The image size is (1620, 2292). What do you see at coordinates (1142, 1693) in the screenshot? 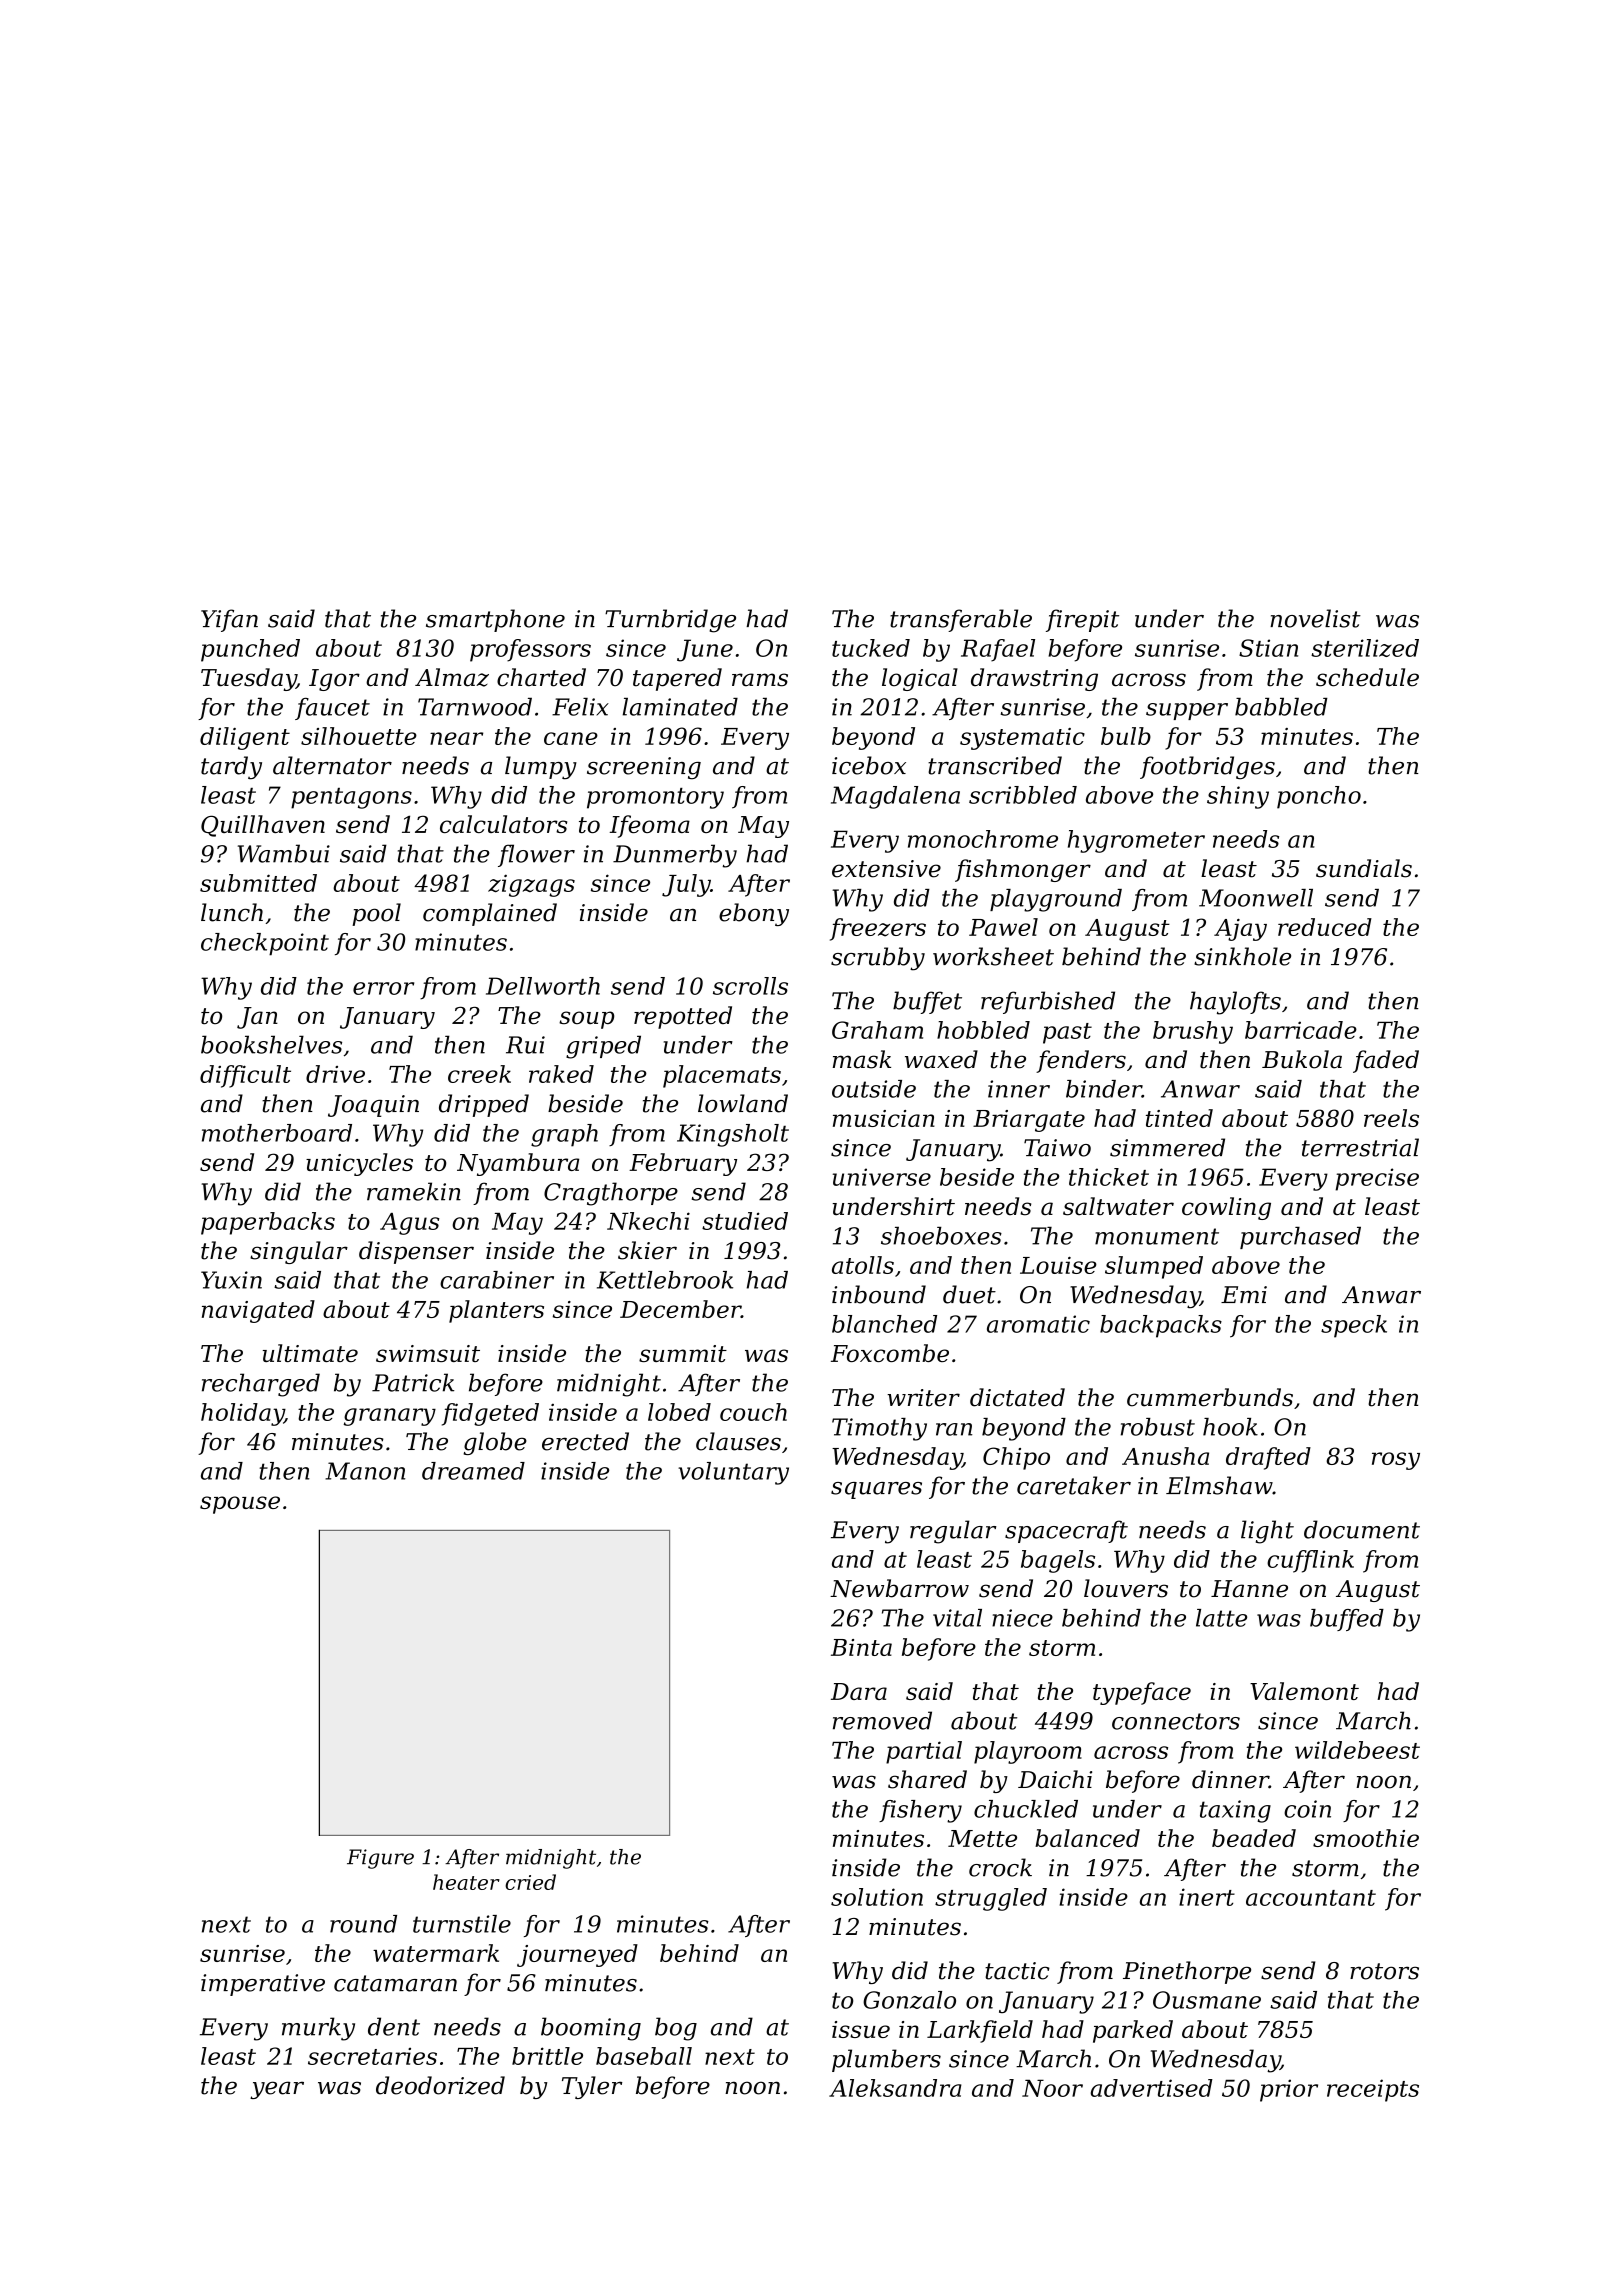
I see `typeface` at bounding box center [1142, 1693].
